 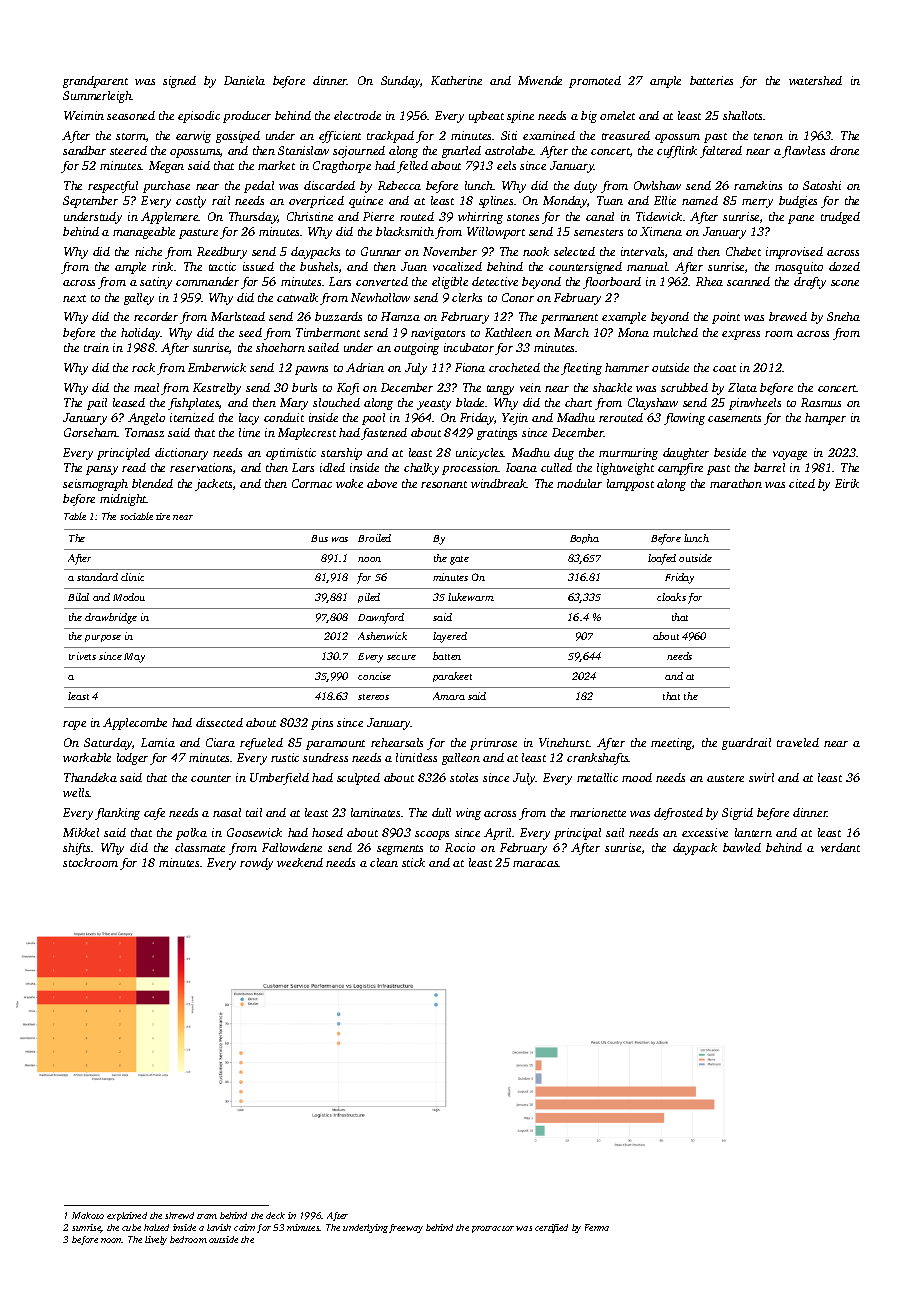 I want to click on lamppost, so click(x=630, y=485).
